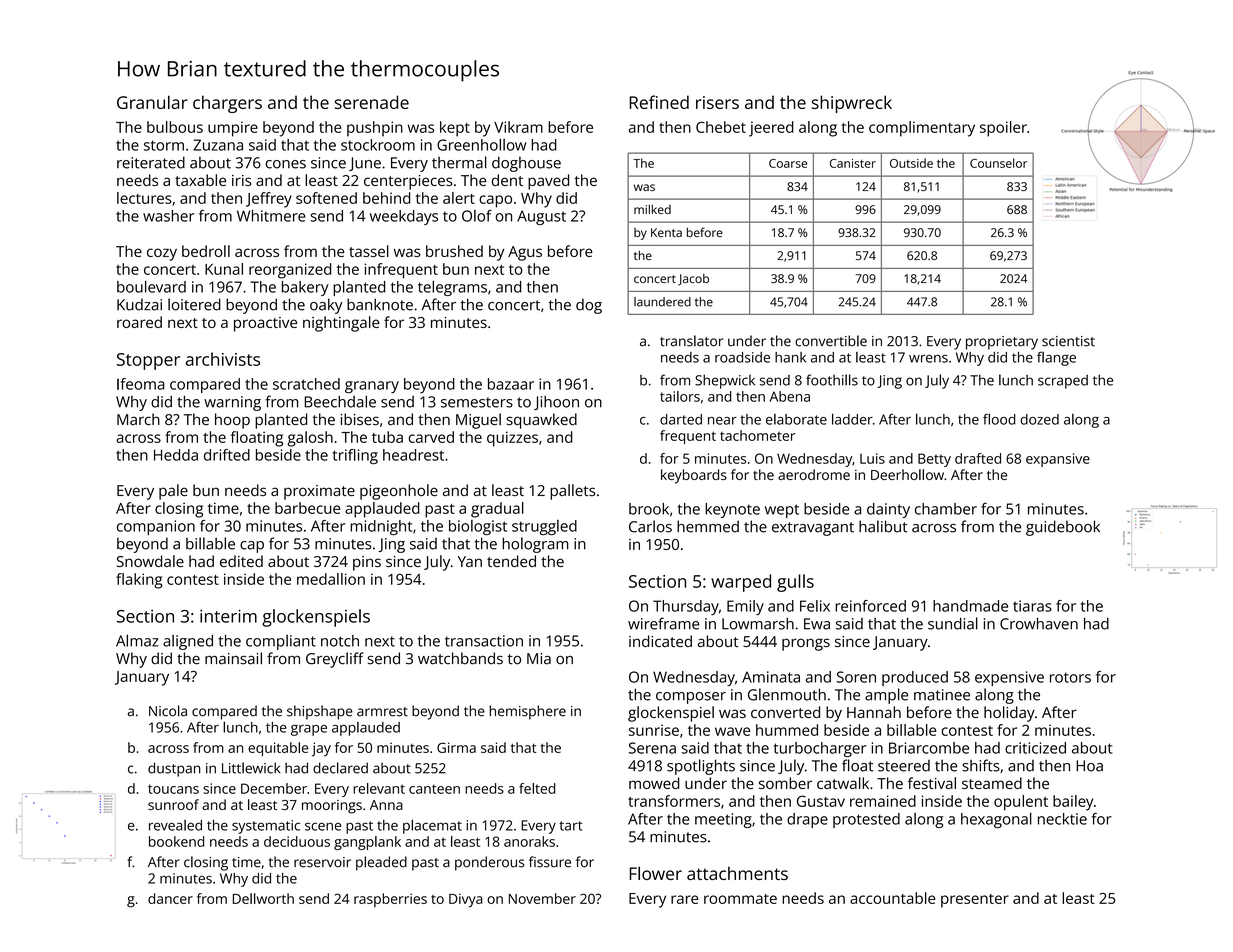 The image size is (1233, 952). What do you see at coordinates (998, 163) in the image?
I see `Counselor` at bounding box center [998, 163].
